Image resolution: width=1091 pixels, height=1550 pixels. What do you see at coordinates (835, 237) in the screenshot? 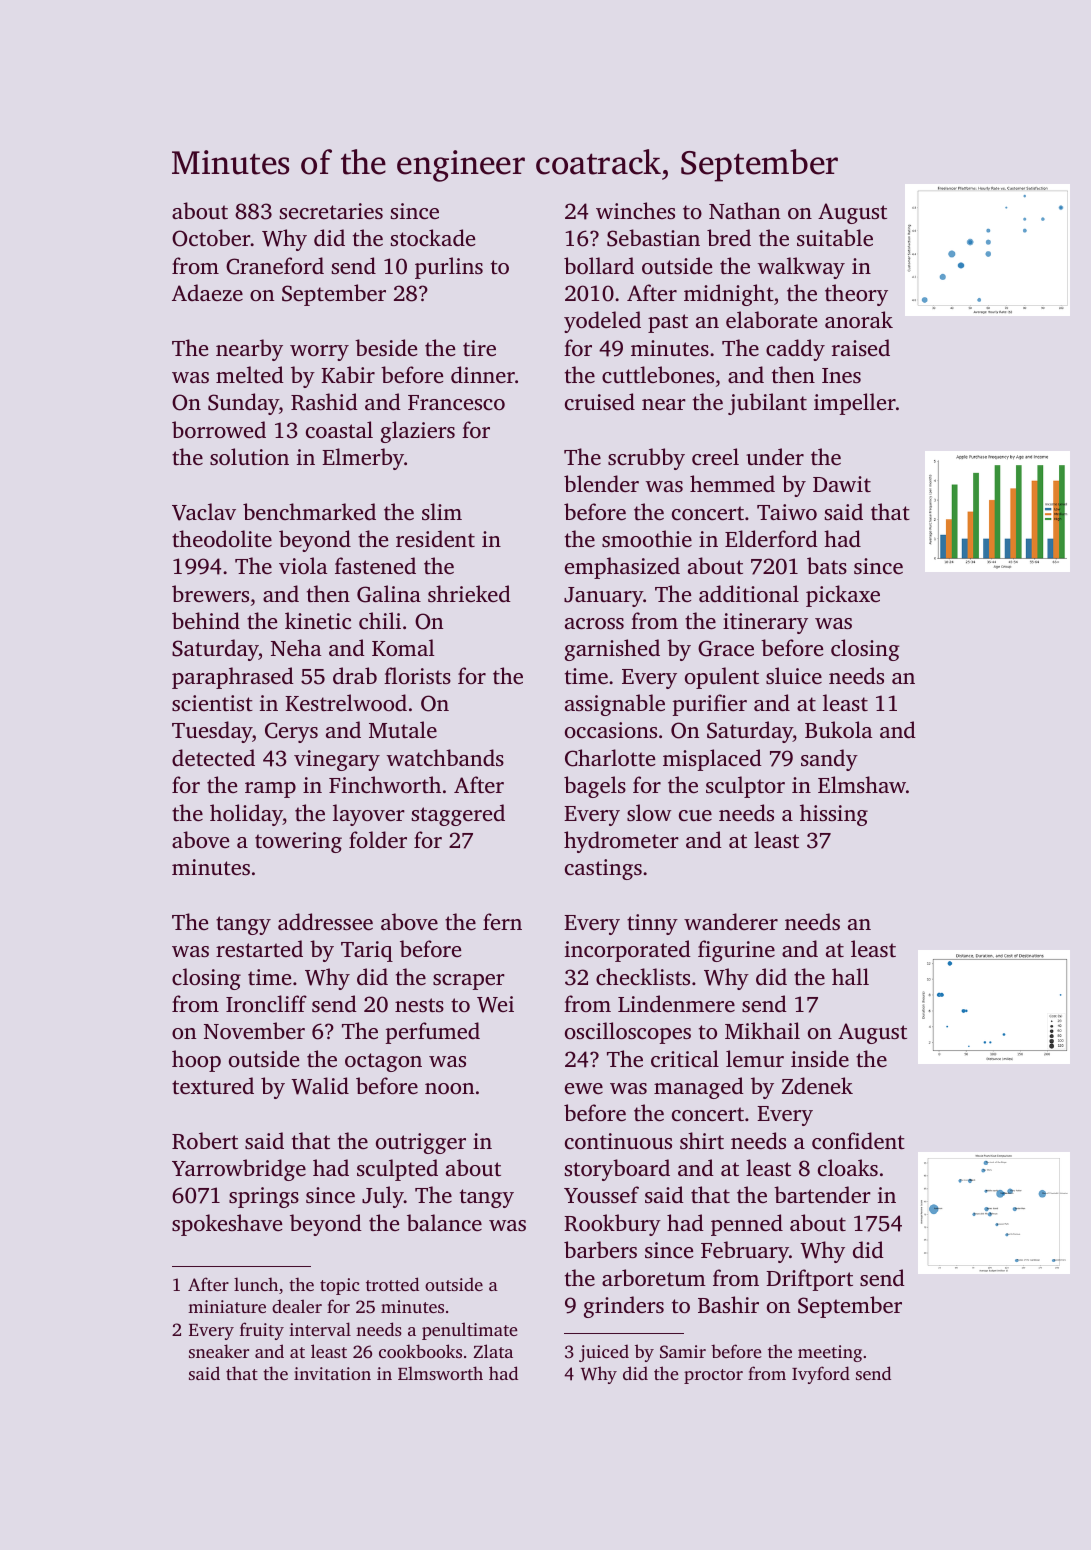
I see `suitable` at bounding box center [835, 237].
